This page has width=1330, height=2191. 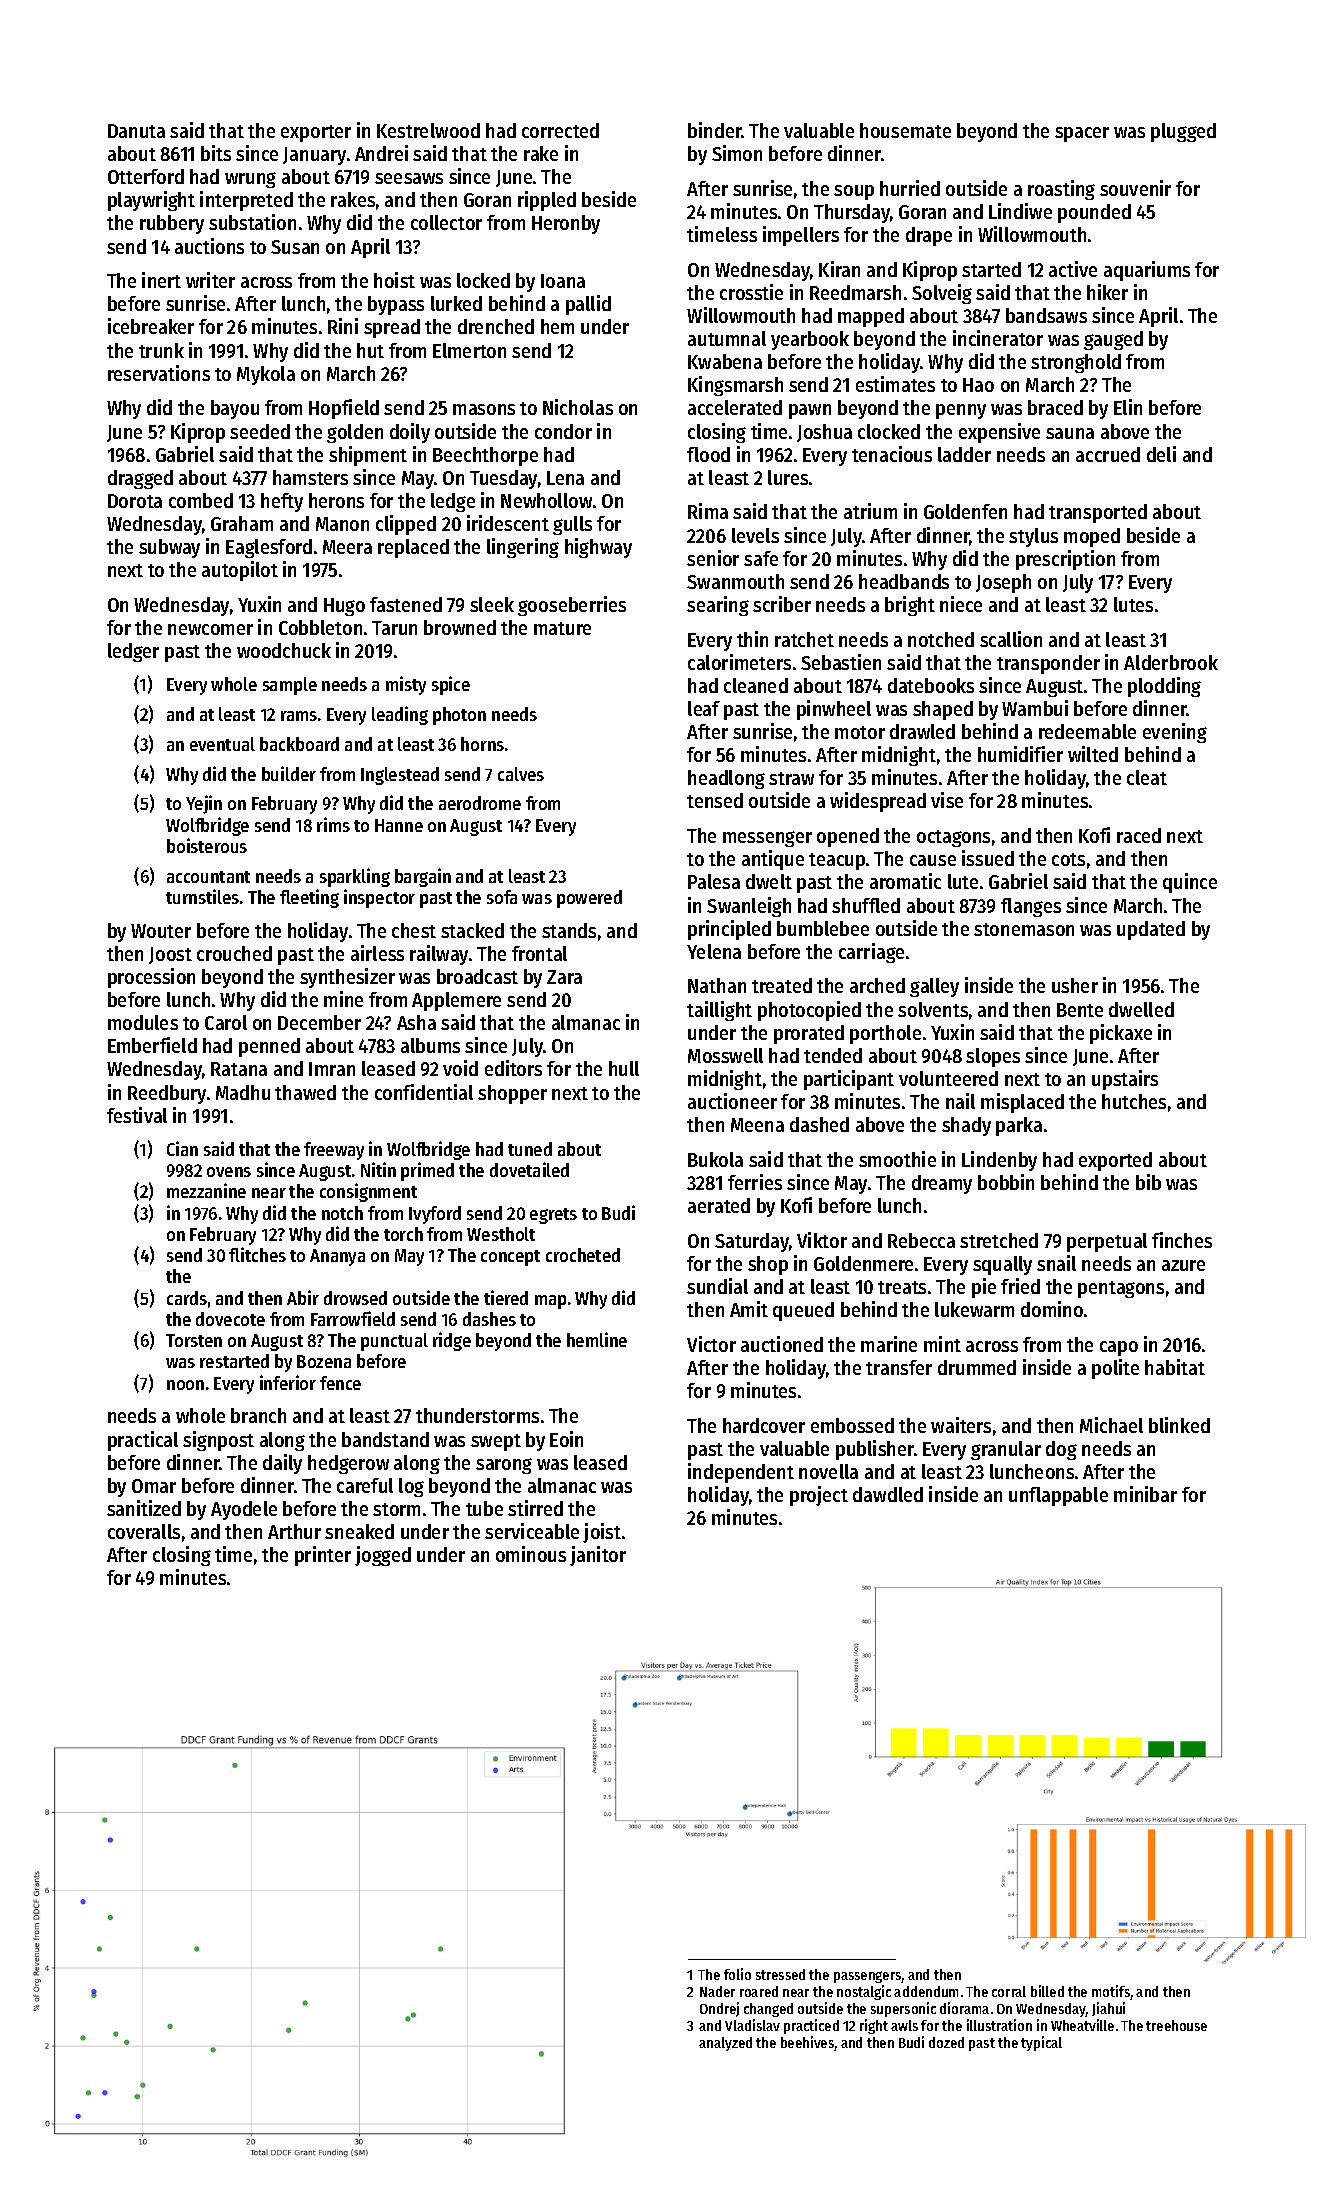 I want to click on condor, so click(x=563, y=431).
